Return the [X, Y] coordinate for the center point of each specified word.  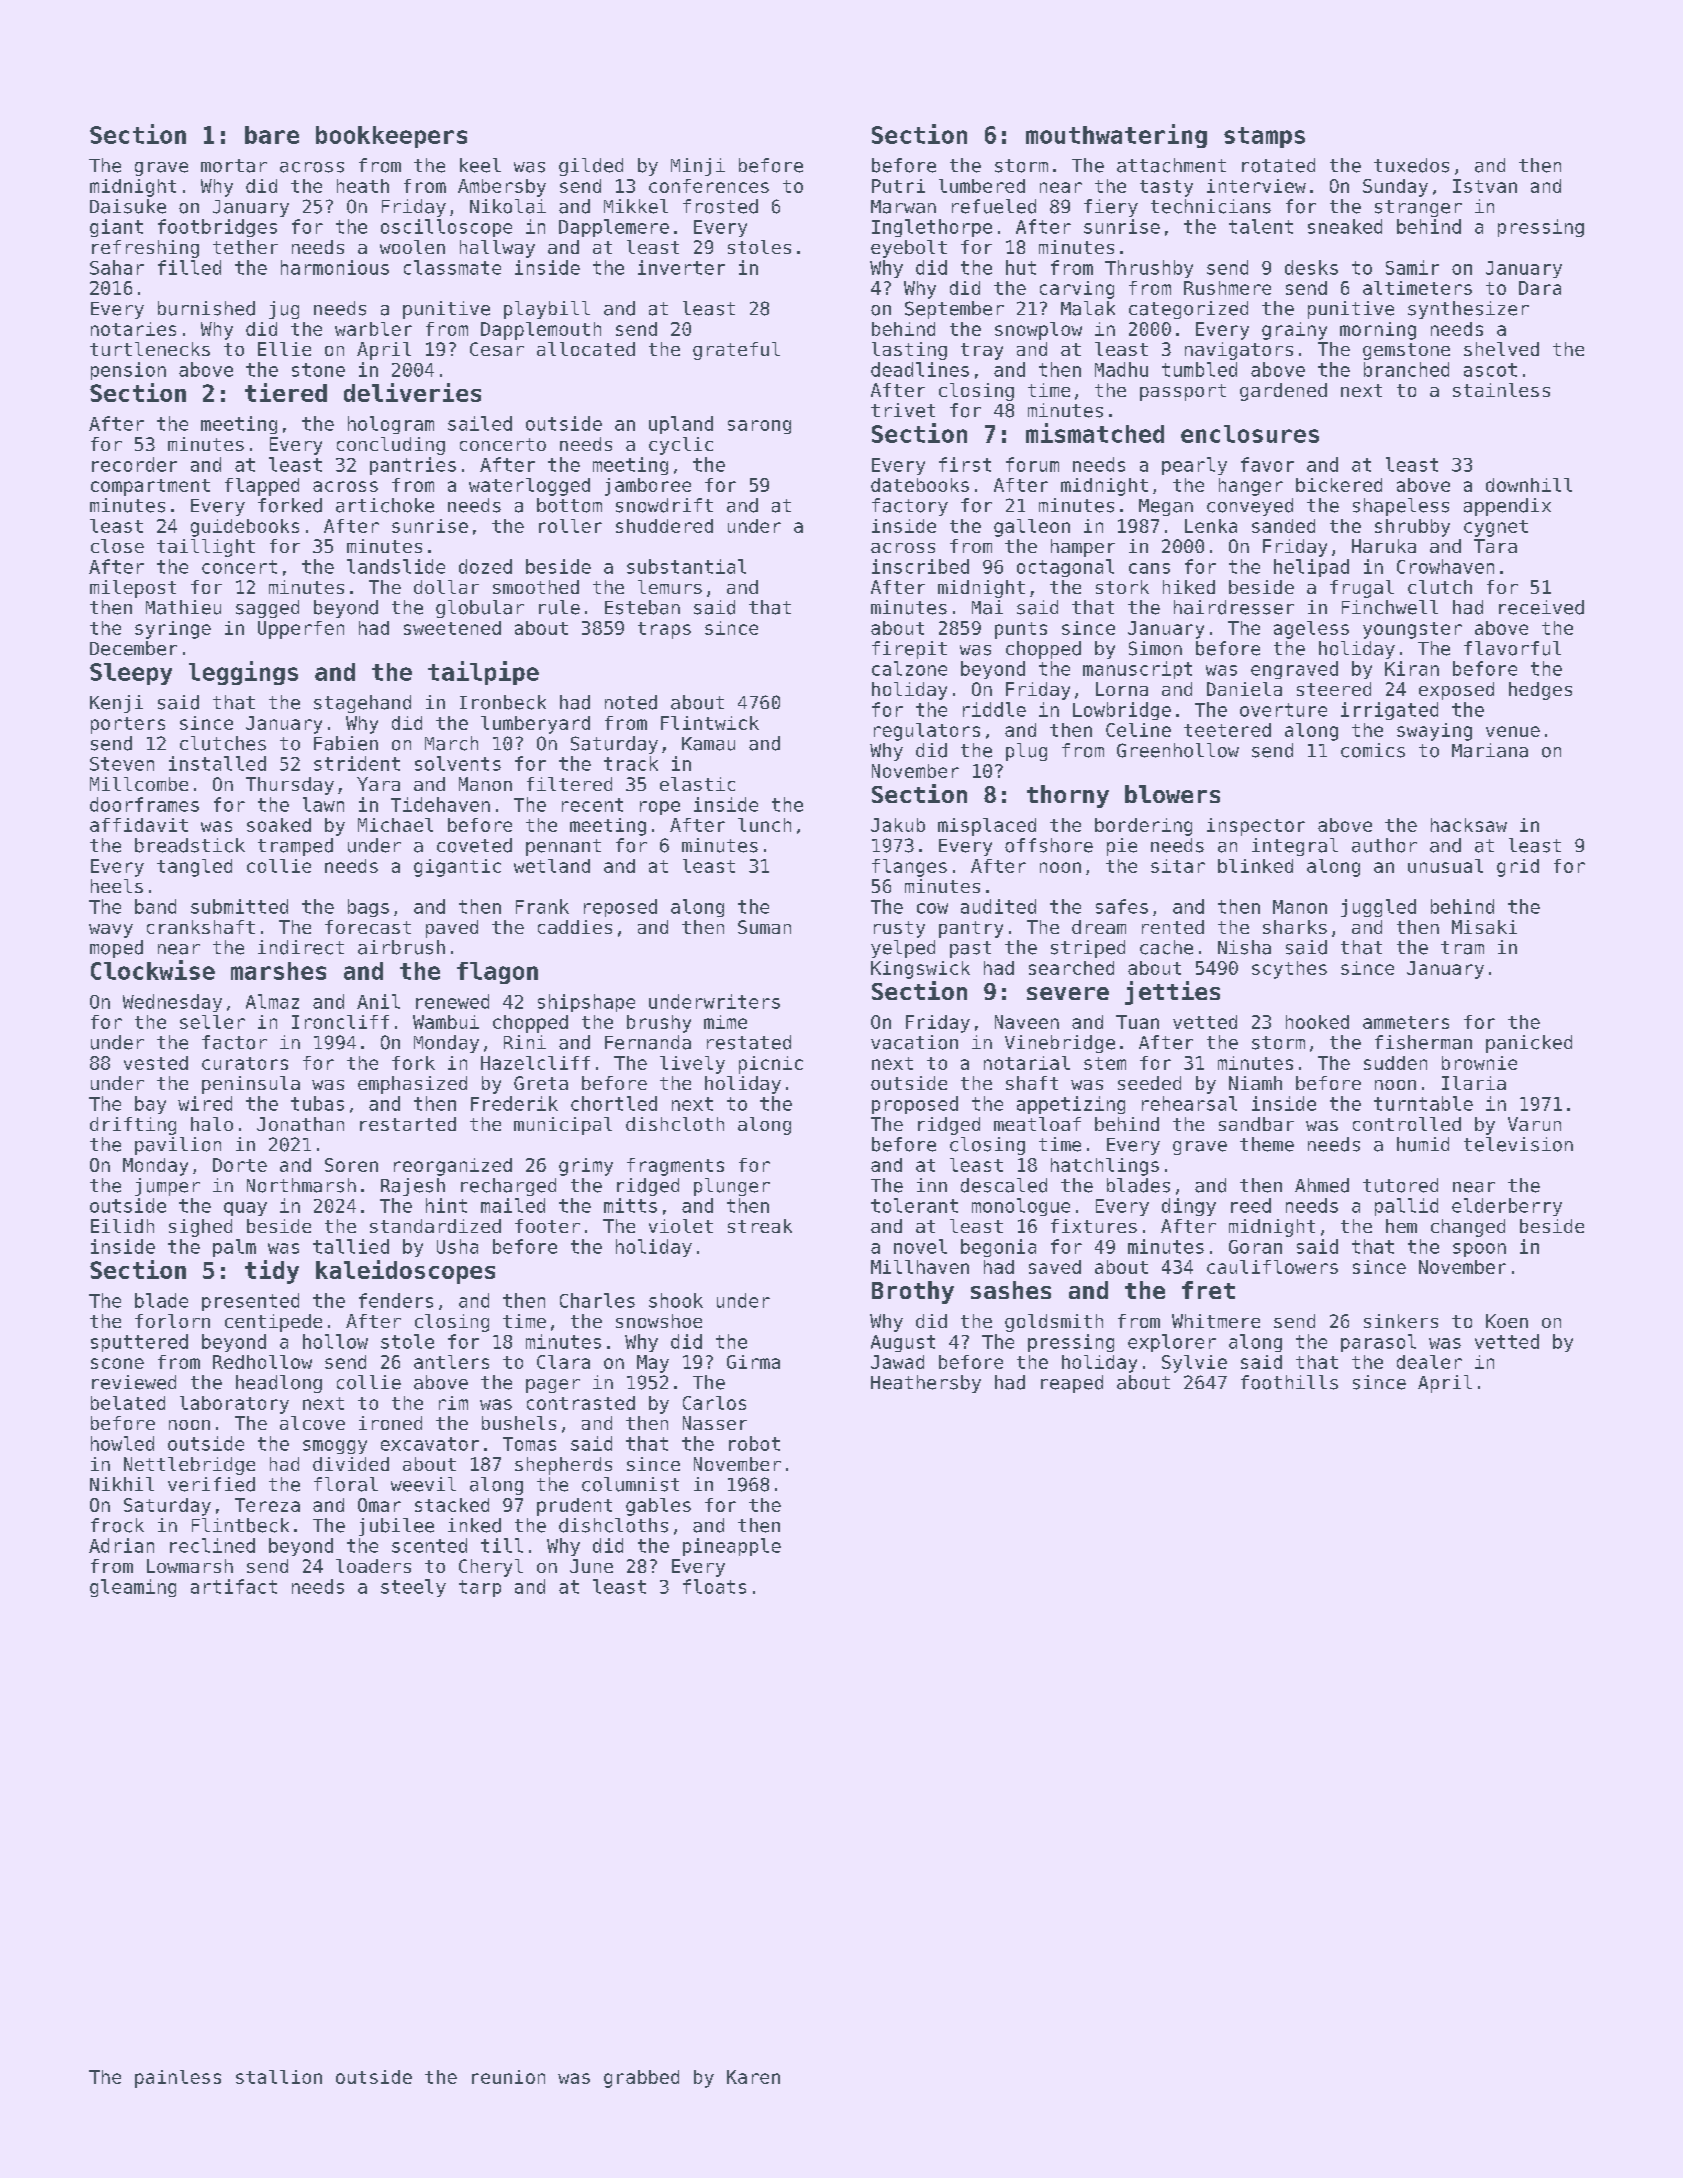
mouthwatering [1116, 136]
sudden [1395, 1063]
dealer [1429, 1362]
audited [998, 906]
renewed [452, 1001]
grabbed [641, 2079]
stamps [1264, 137]
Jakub [898, 825]
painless [178, 2079]
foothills [1289, 1382]
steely [413, 1588]
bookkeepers [391, 137]
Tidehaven [440, 804]
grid [1518, 868]
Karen [753, 2077]
